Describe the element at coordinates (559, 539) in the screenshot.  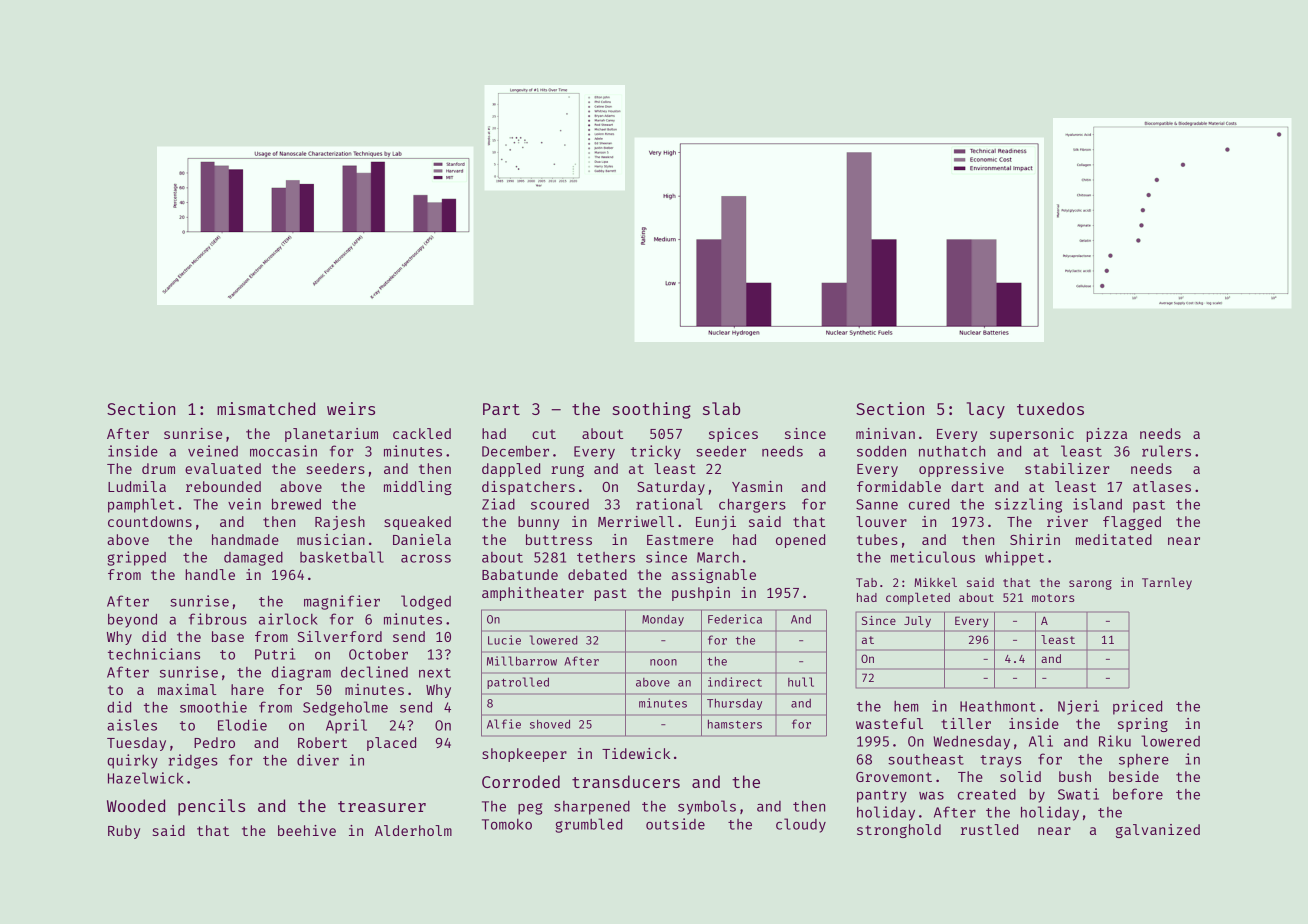
I see `buttress` at that location.
